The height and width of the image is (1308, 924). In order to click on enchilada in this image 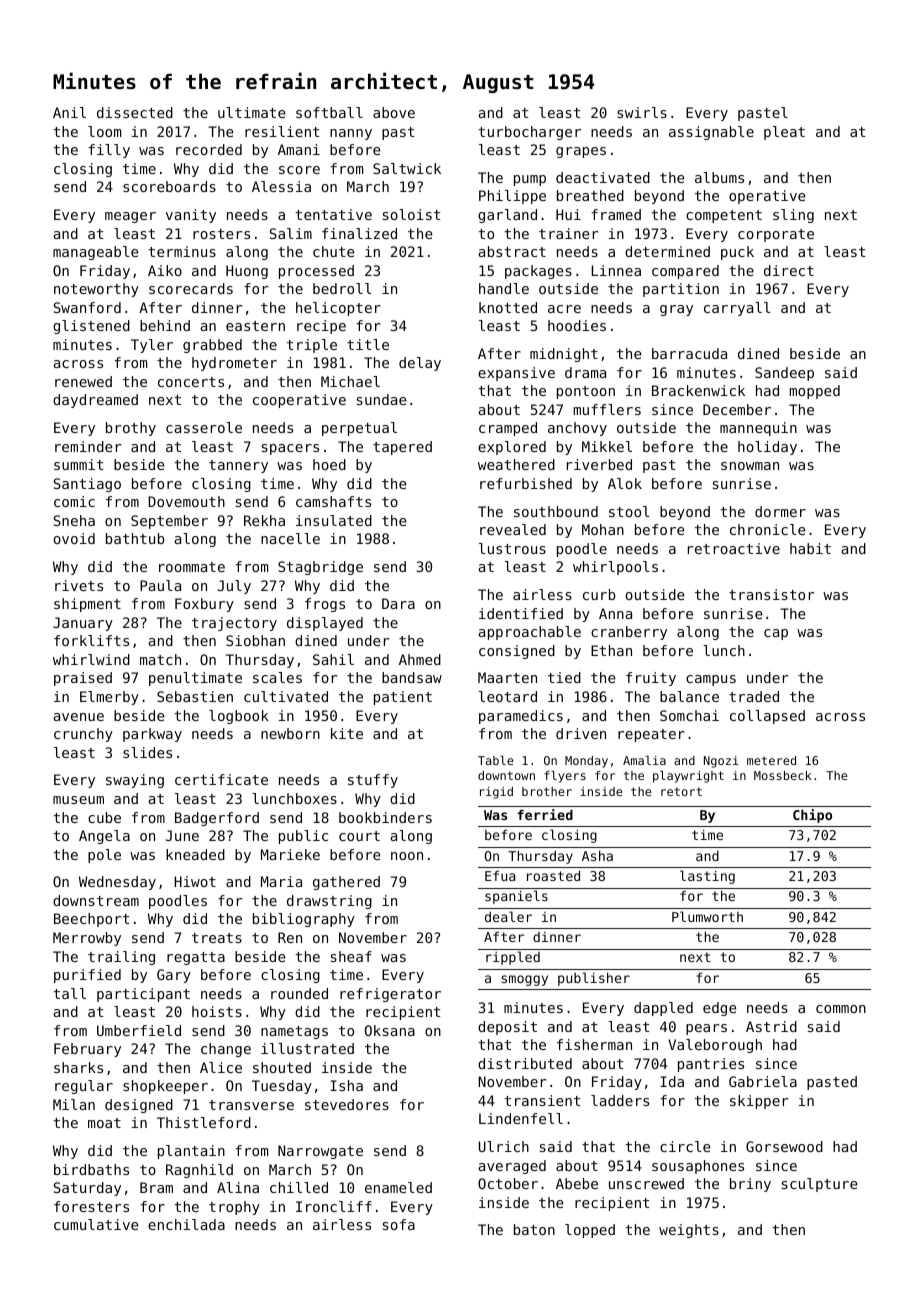, I will do `click(186, 1224)`.
